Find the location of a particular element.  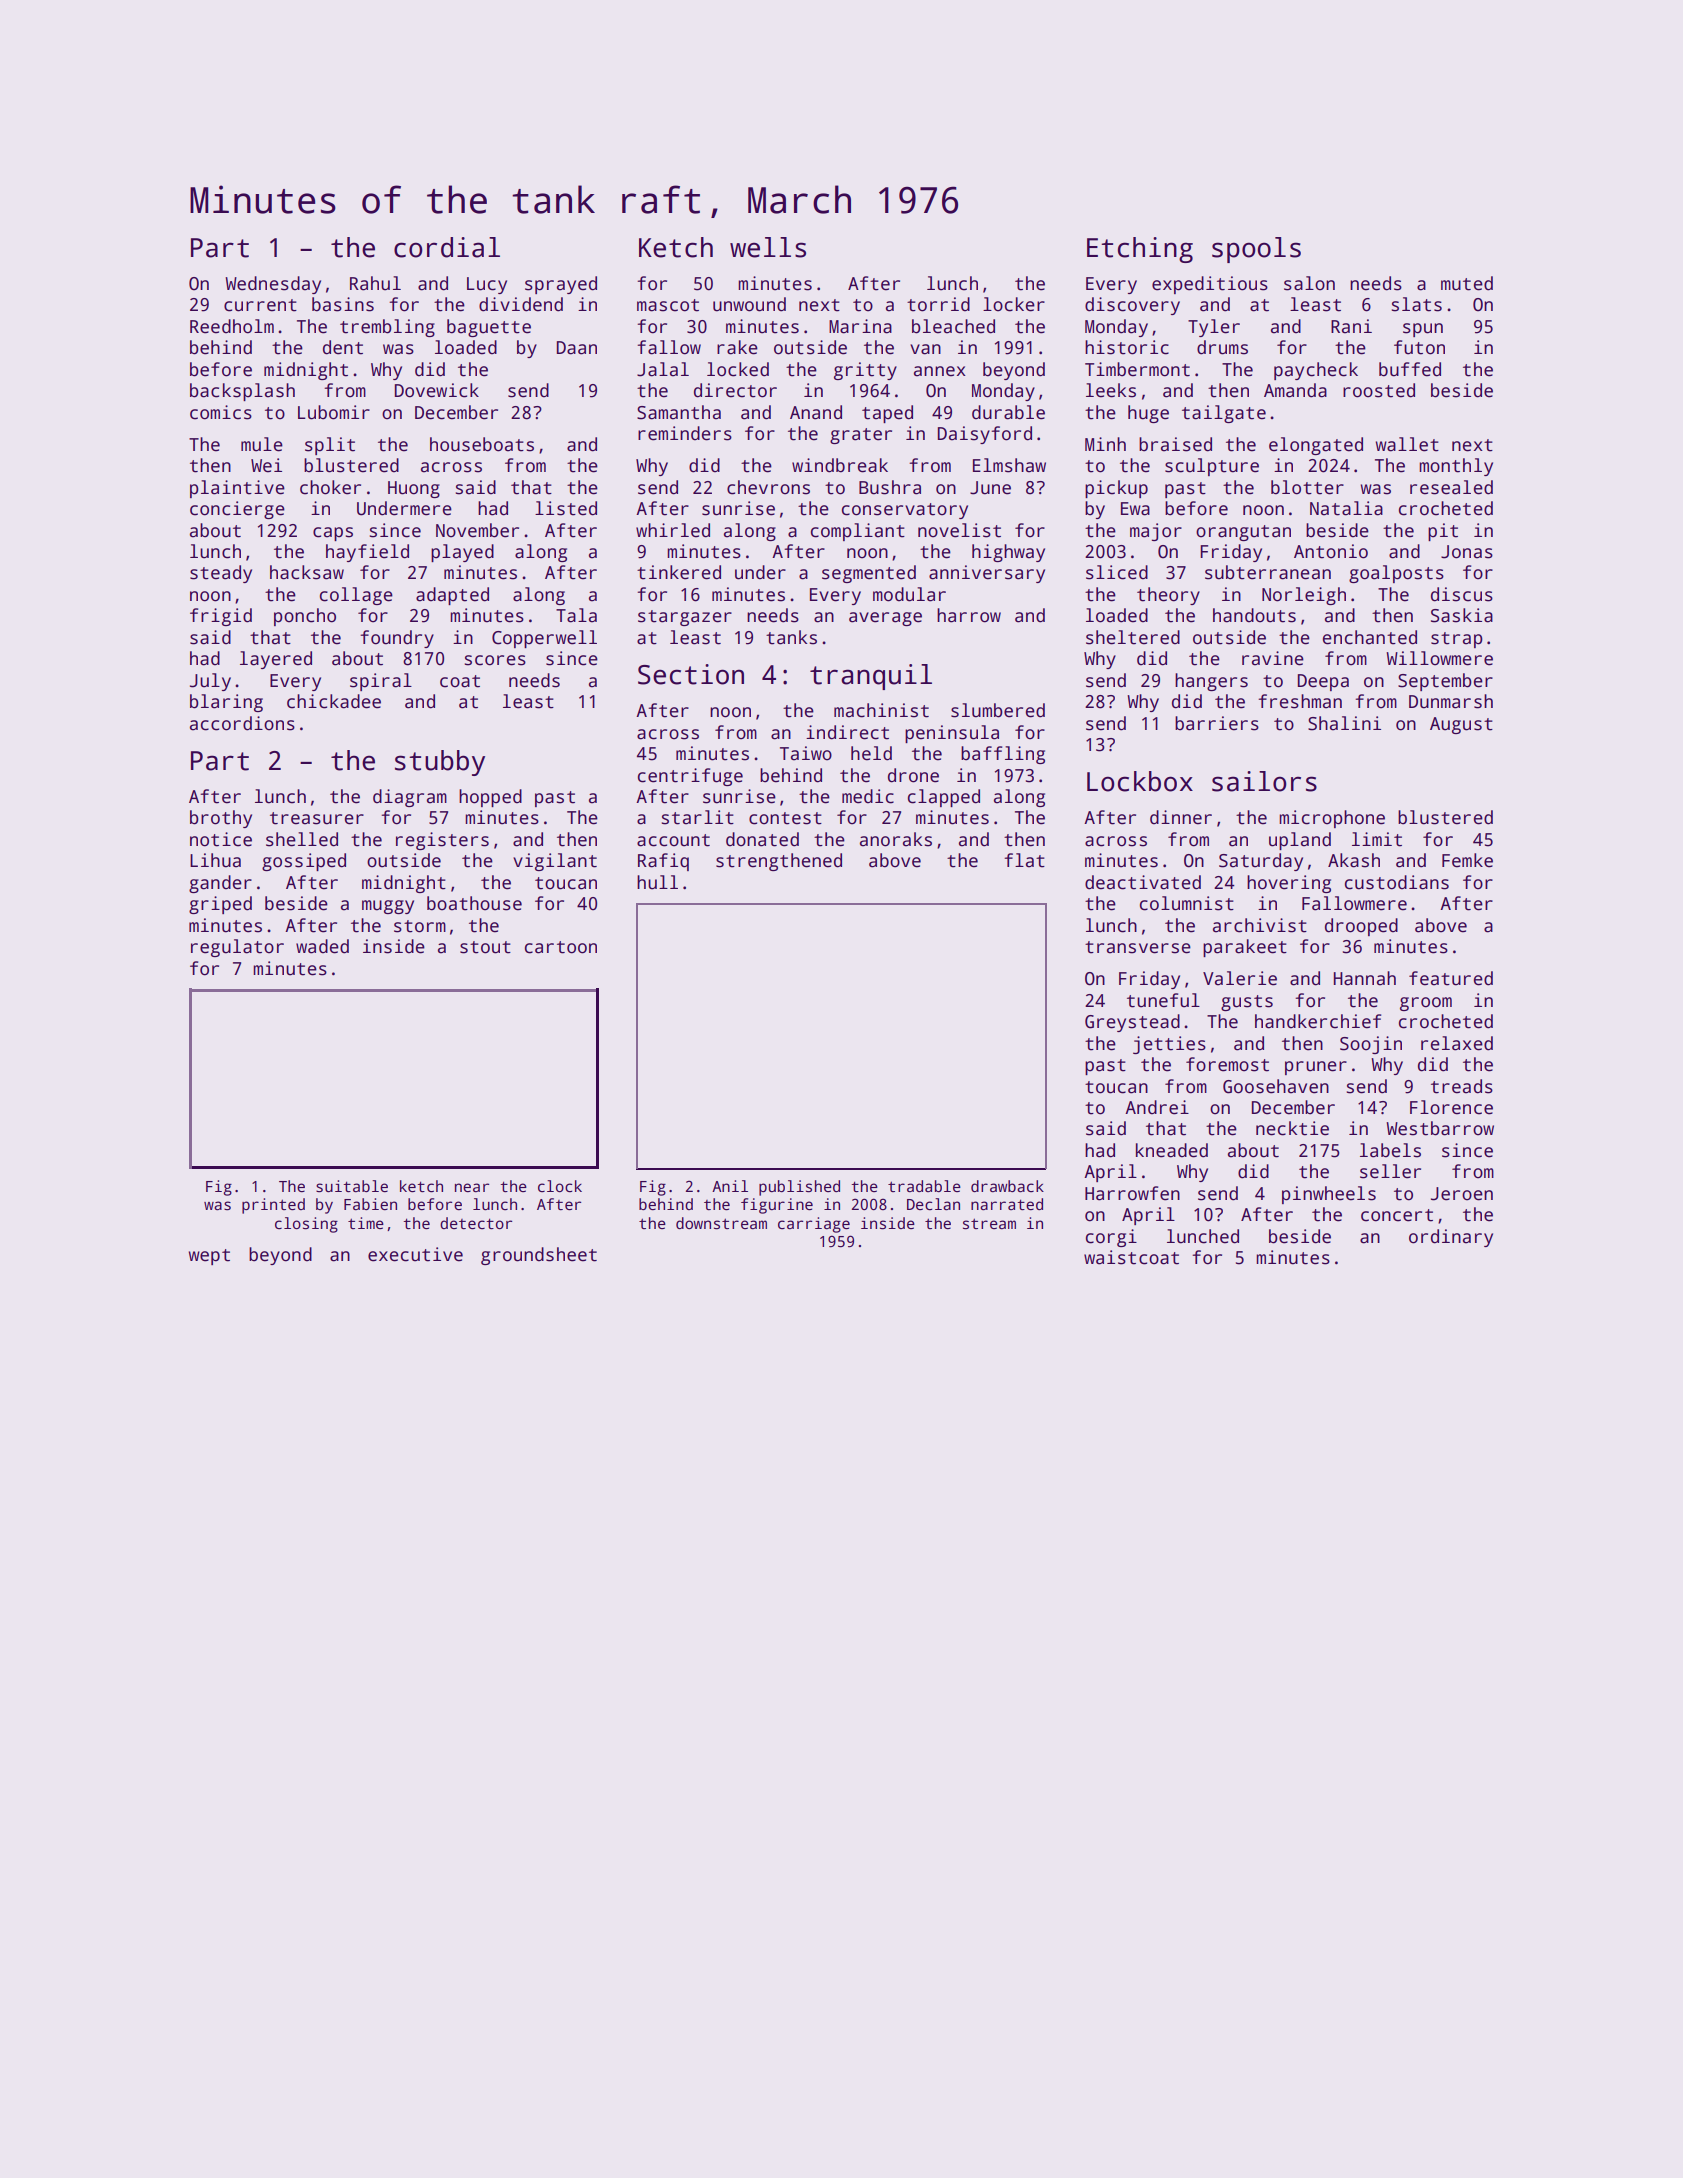

griped is located at coordinates (220, 905).
